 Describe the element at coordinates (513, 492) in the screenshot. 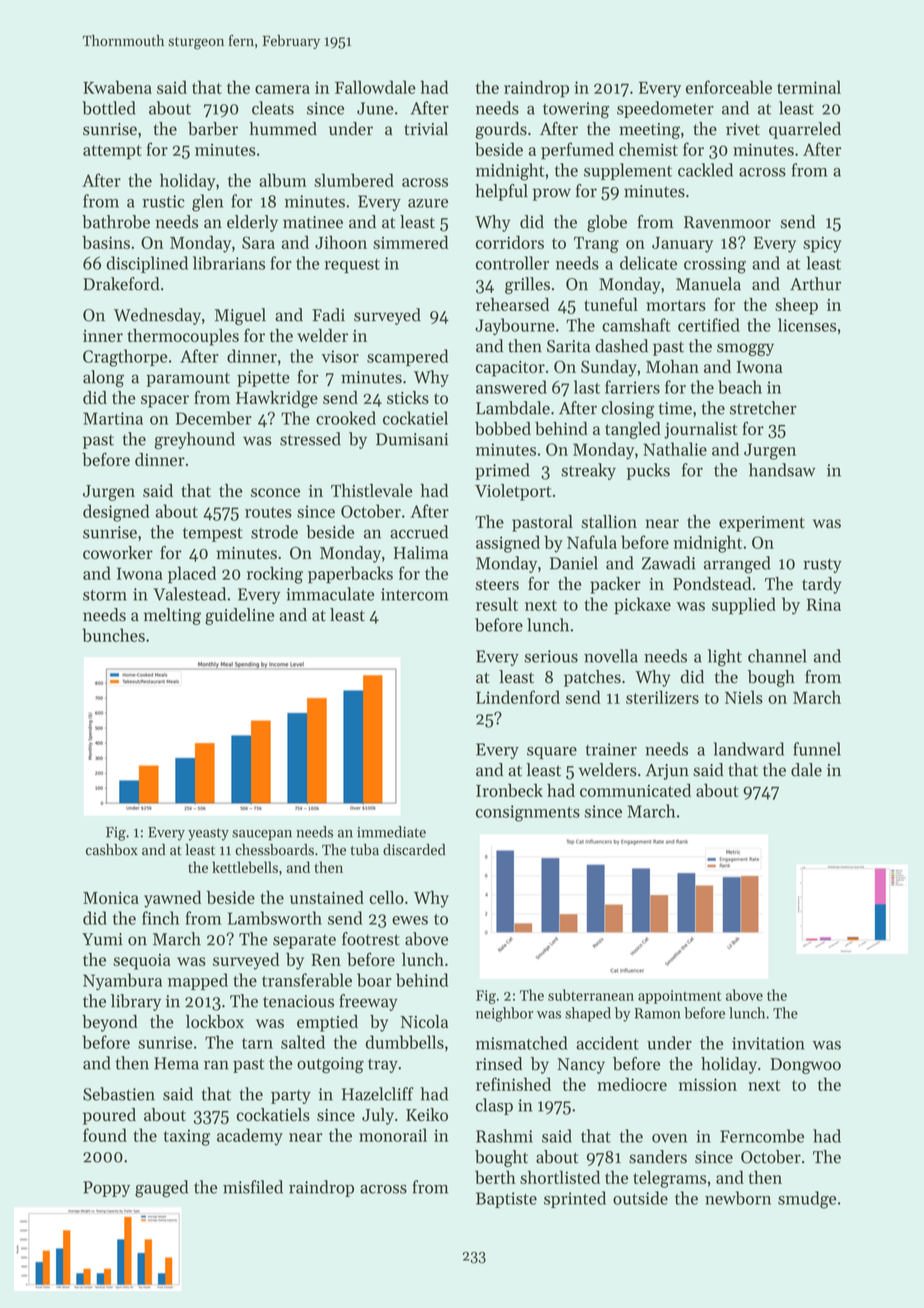

I see `Violetport` at that location.
